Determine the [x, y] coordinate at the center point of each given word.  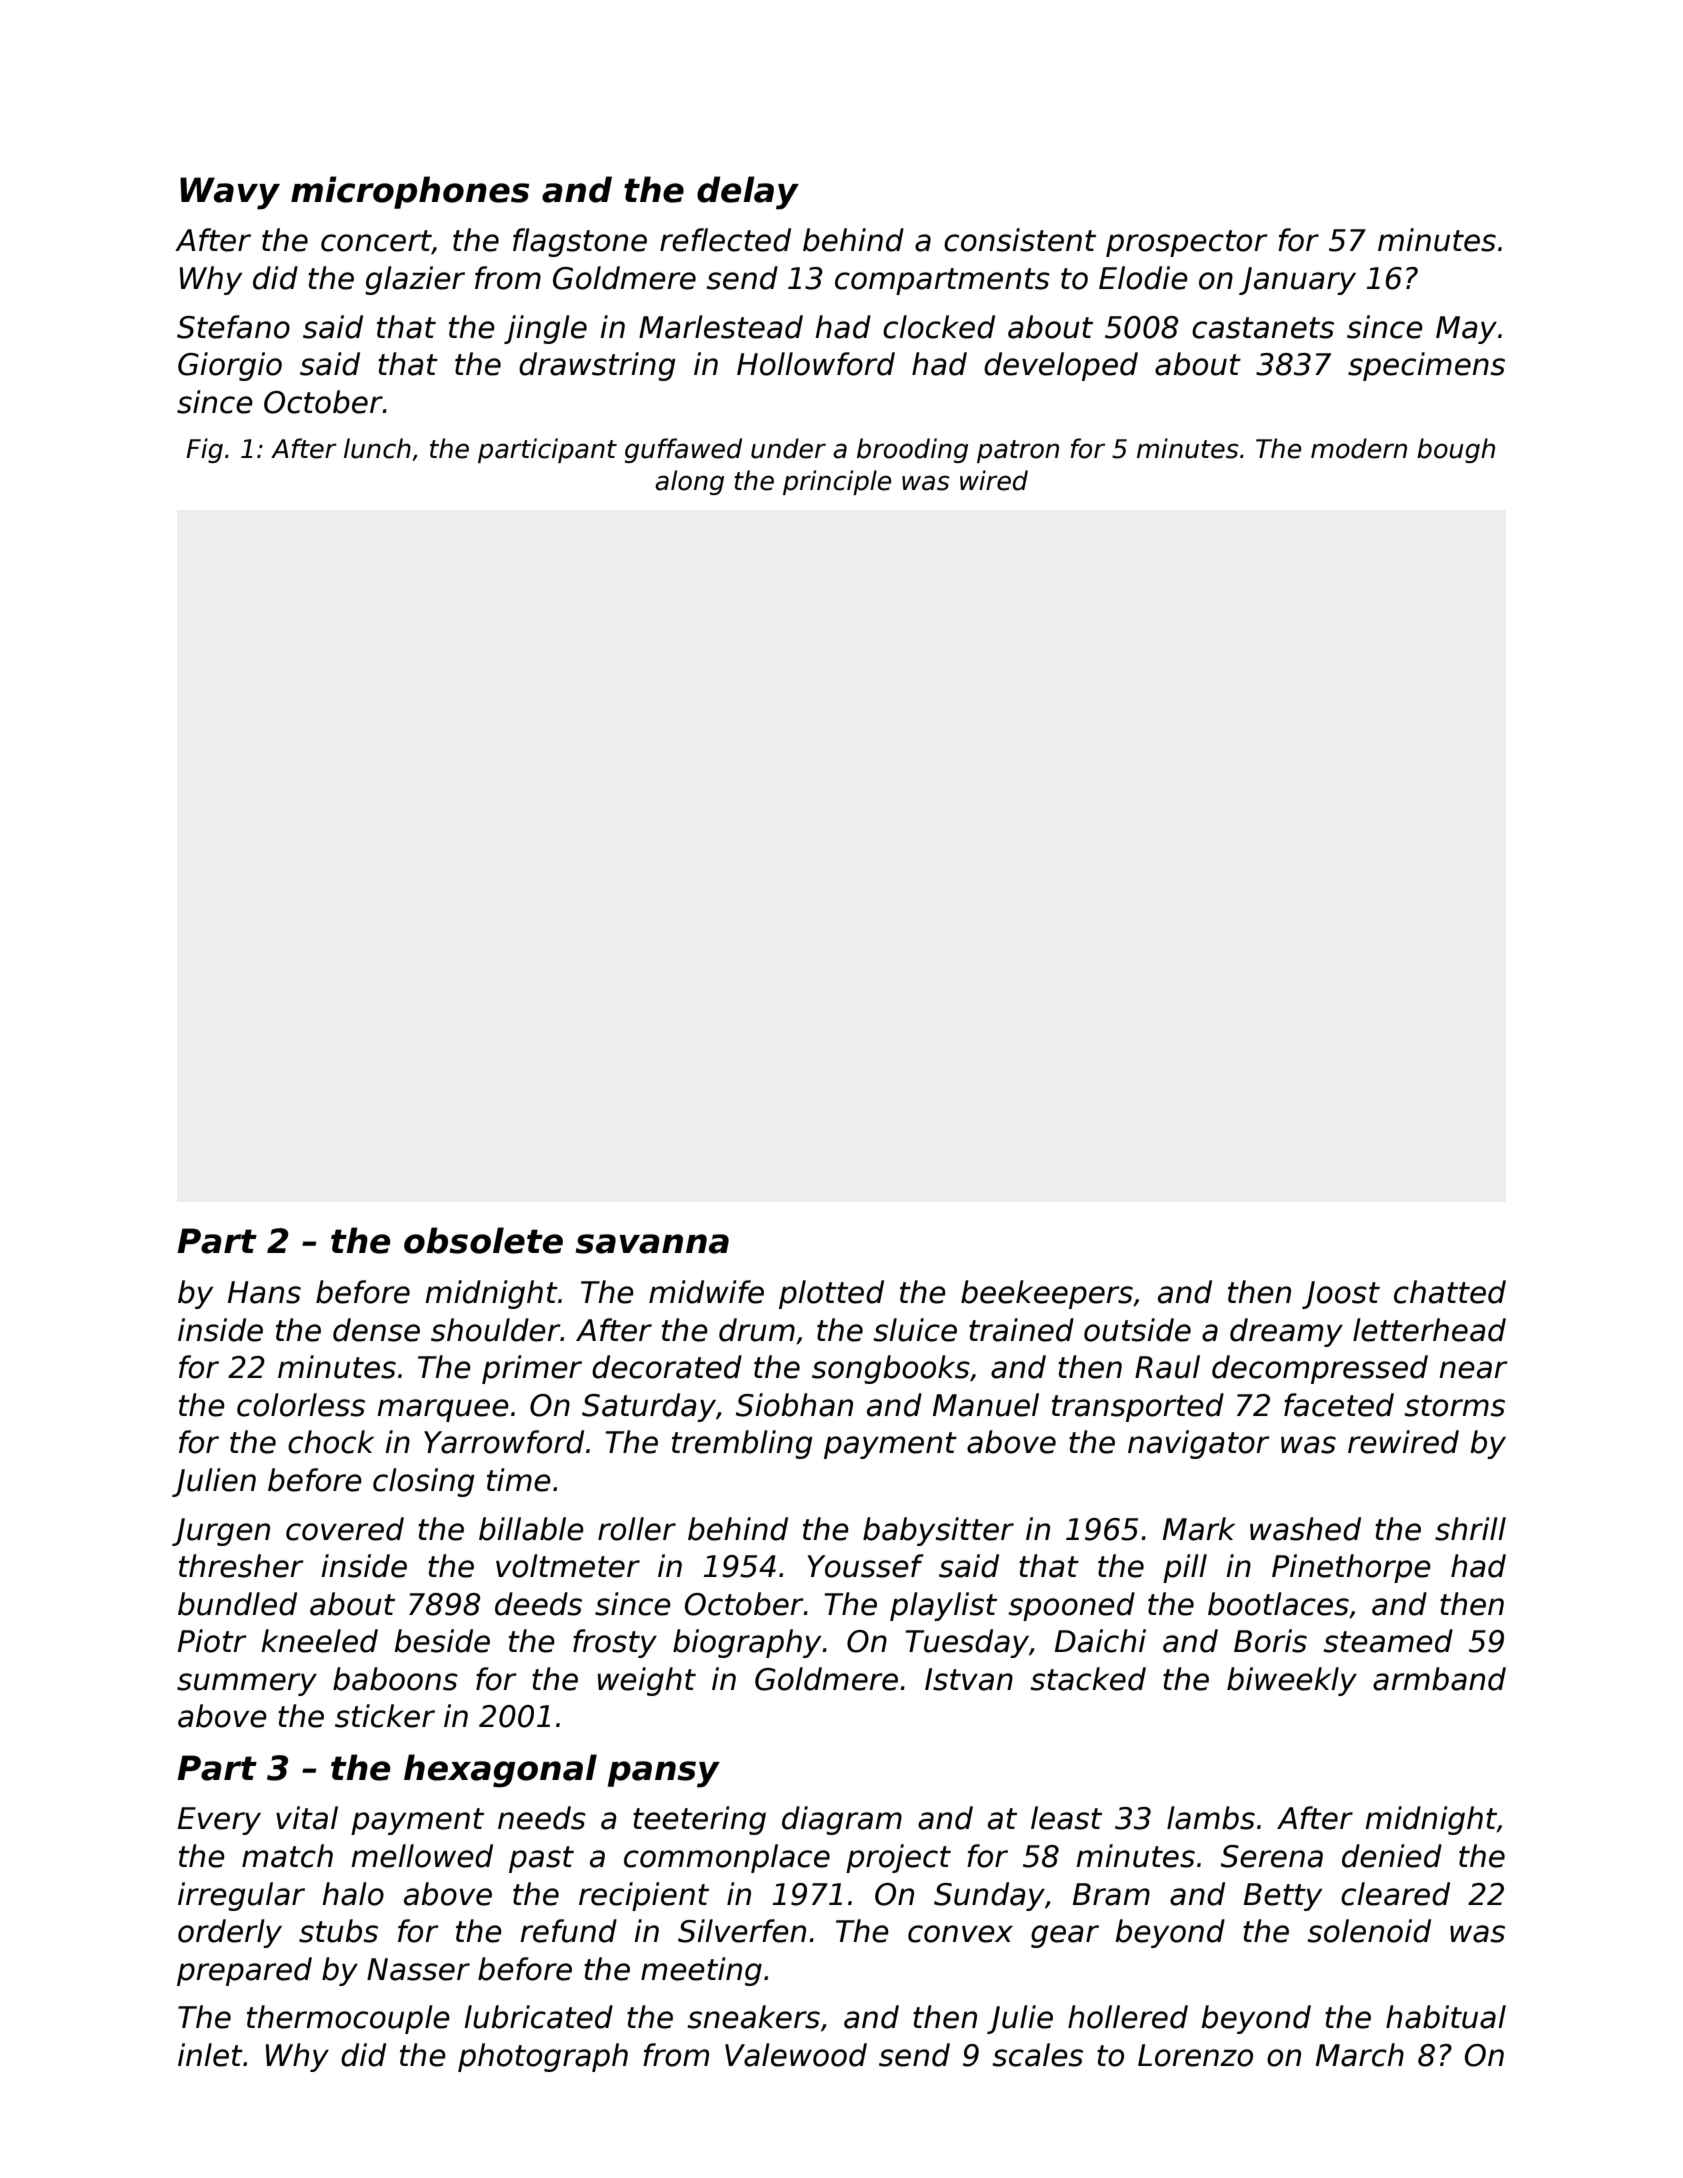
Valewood [796, 2055]
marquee [443, 1410]
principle [837, 482]
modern [1359, 448]
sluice [915, 1330]
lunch [377, 448]
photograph [543, 2057]
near [1473, 1370]
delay [748, 193]
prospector [1186, 243]
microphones [410, 192]
